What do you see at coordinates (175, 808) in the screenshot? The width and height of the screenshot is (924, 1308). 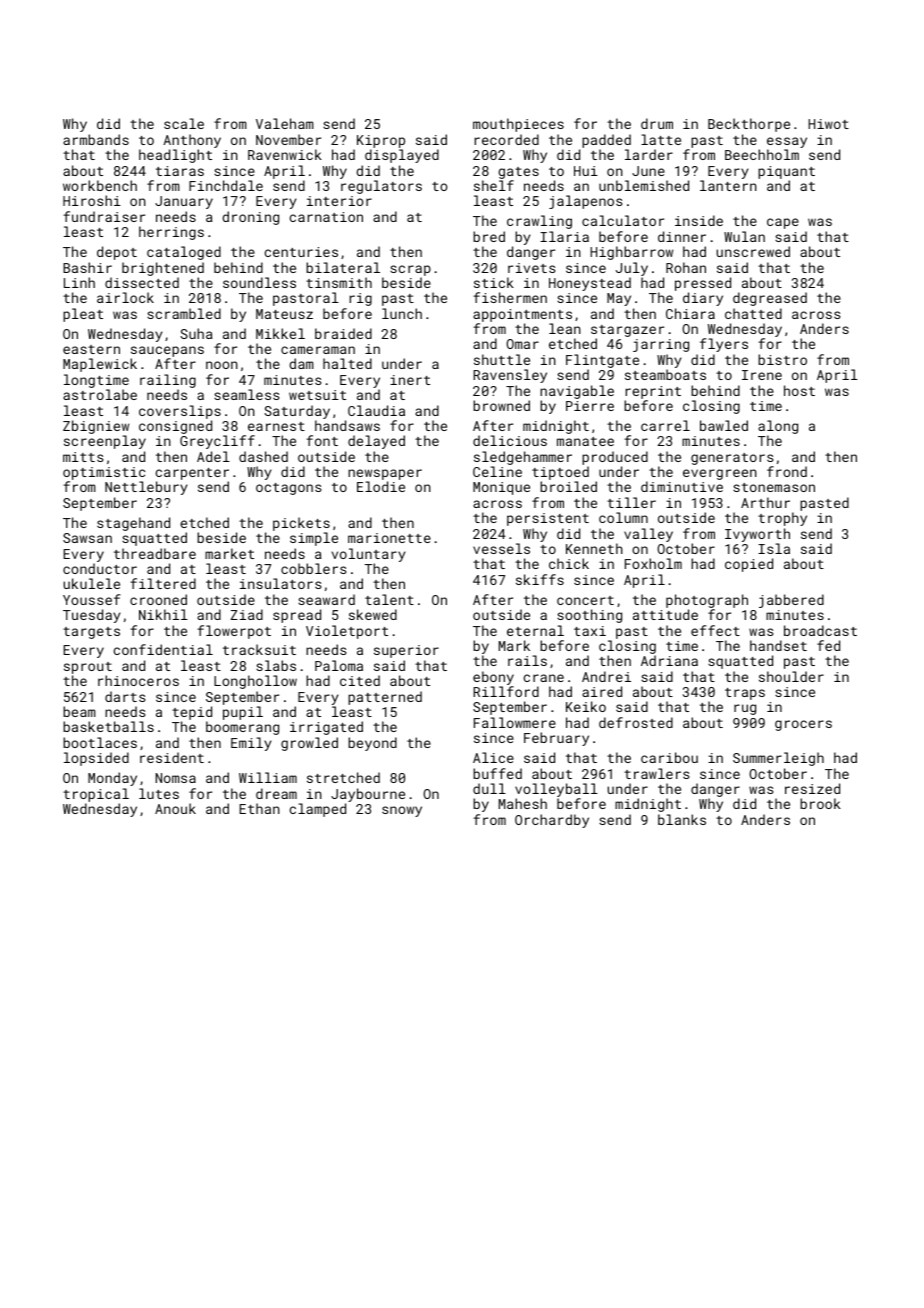 I see `Anouk` at bounding box center [175, 808].
